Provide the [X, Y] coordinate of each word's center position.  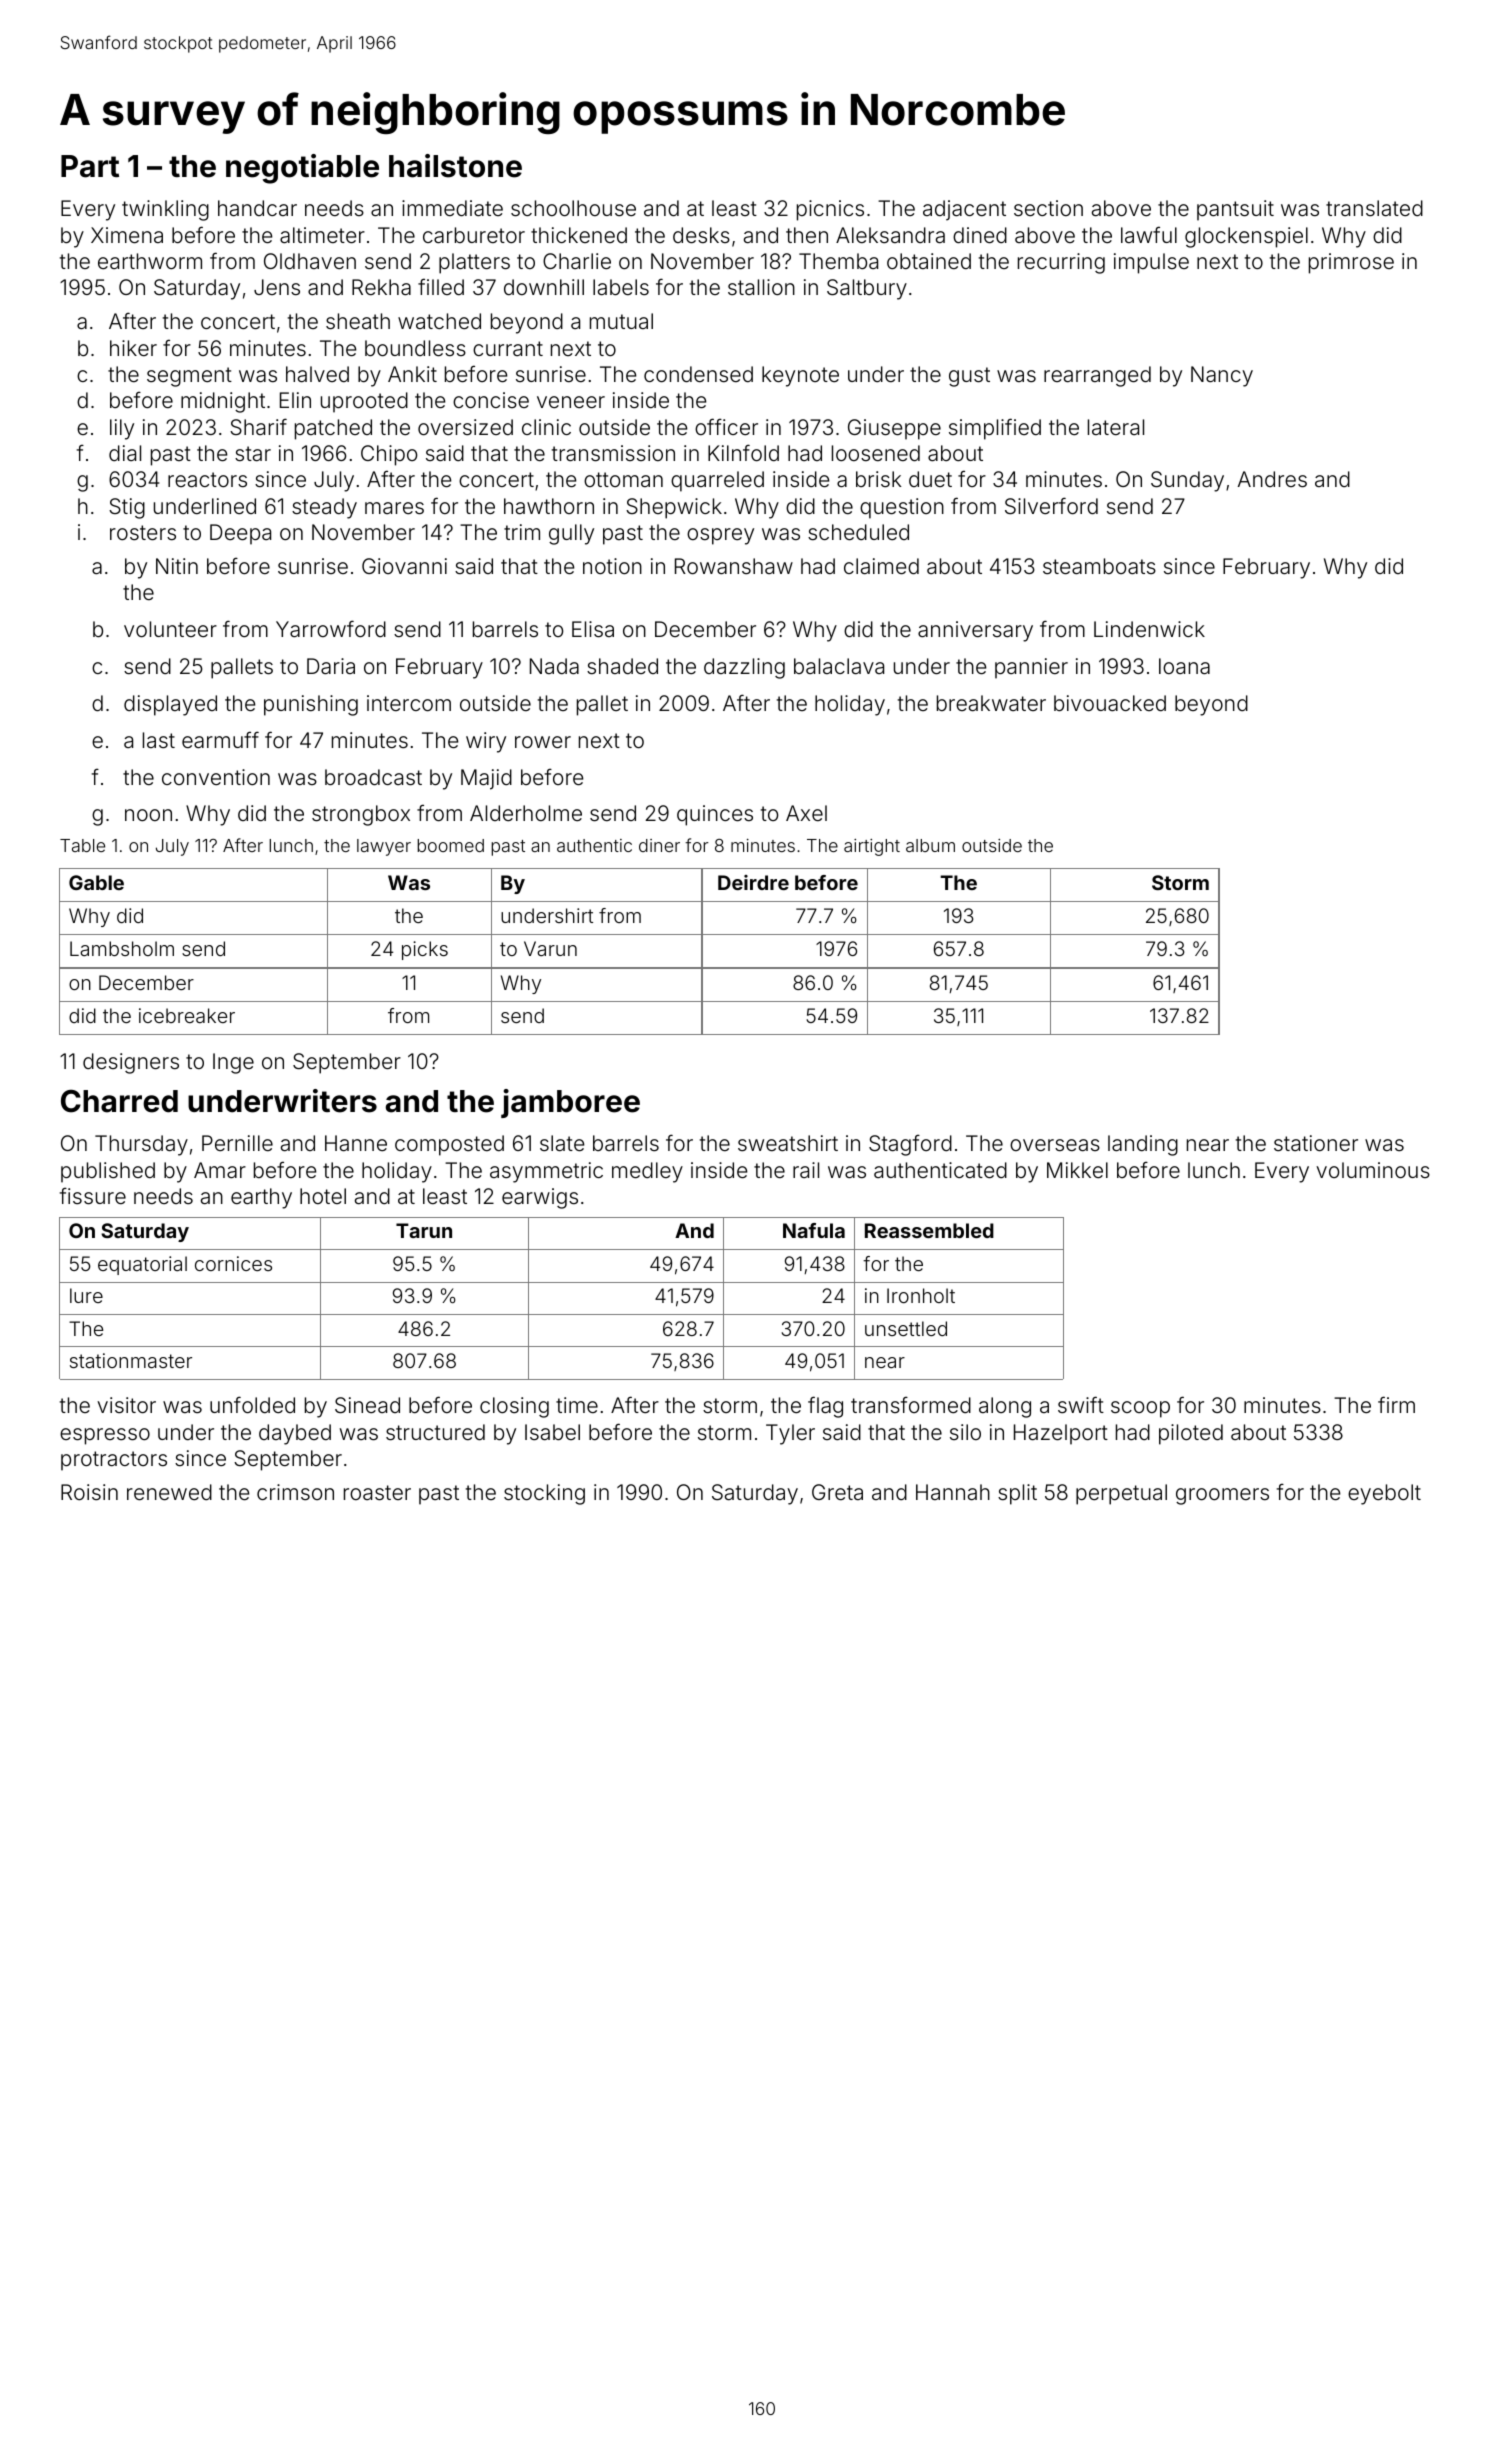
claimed [881, 566]
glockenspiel [1246, 237]
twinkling [165, 210]
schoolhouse [573, 208]
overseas [1055, 1145]
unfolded [252, 1404]
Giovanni [404, 566]
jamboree [570, 1103]
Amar [220, 1170]
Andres [1272, 479]
